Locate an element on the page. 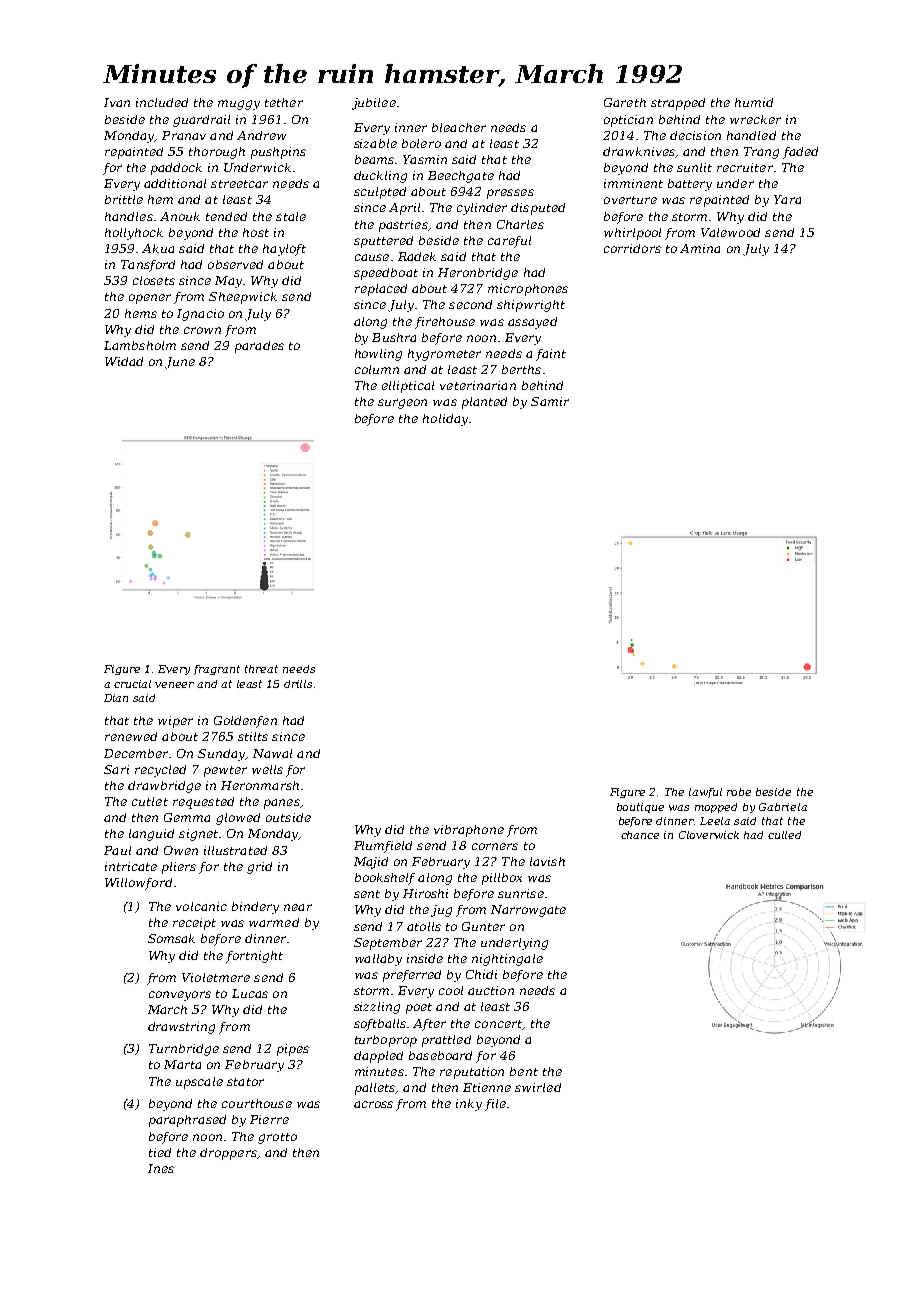 The height and width of the image is (1308, 924). pallets is located at coordinates (375, 1089).
